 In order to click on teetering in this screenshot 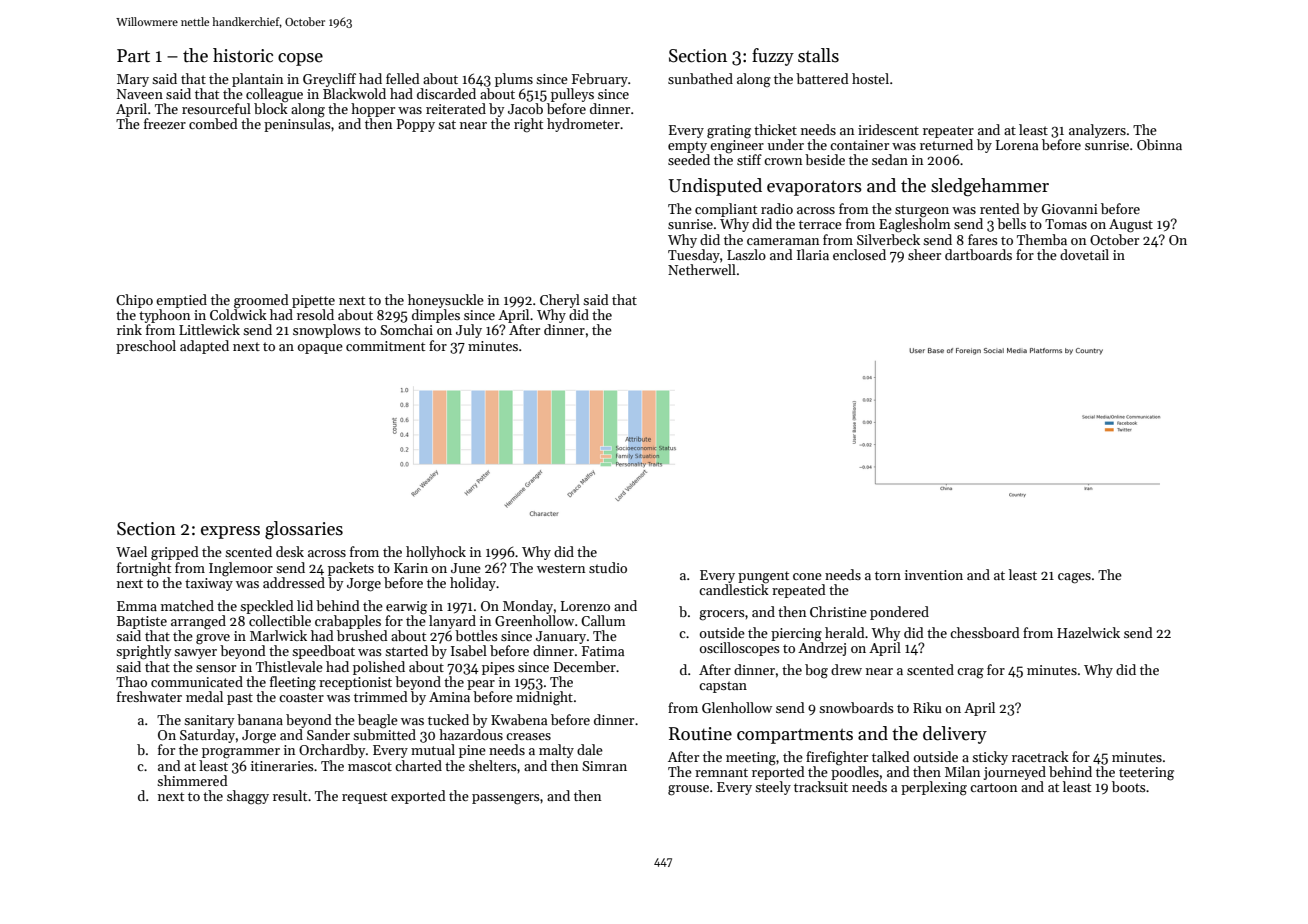, I will do `click(1146, 774)`.
